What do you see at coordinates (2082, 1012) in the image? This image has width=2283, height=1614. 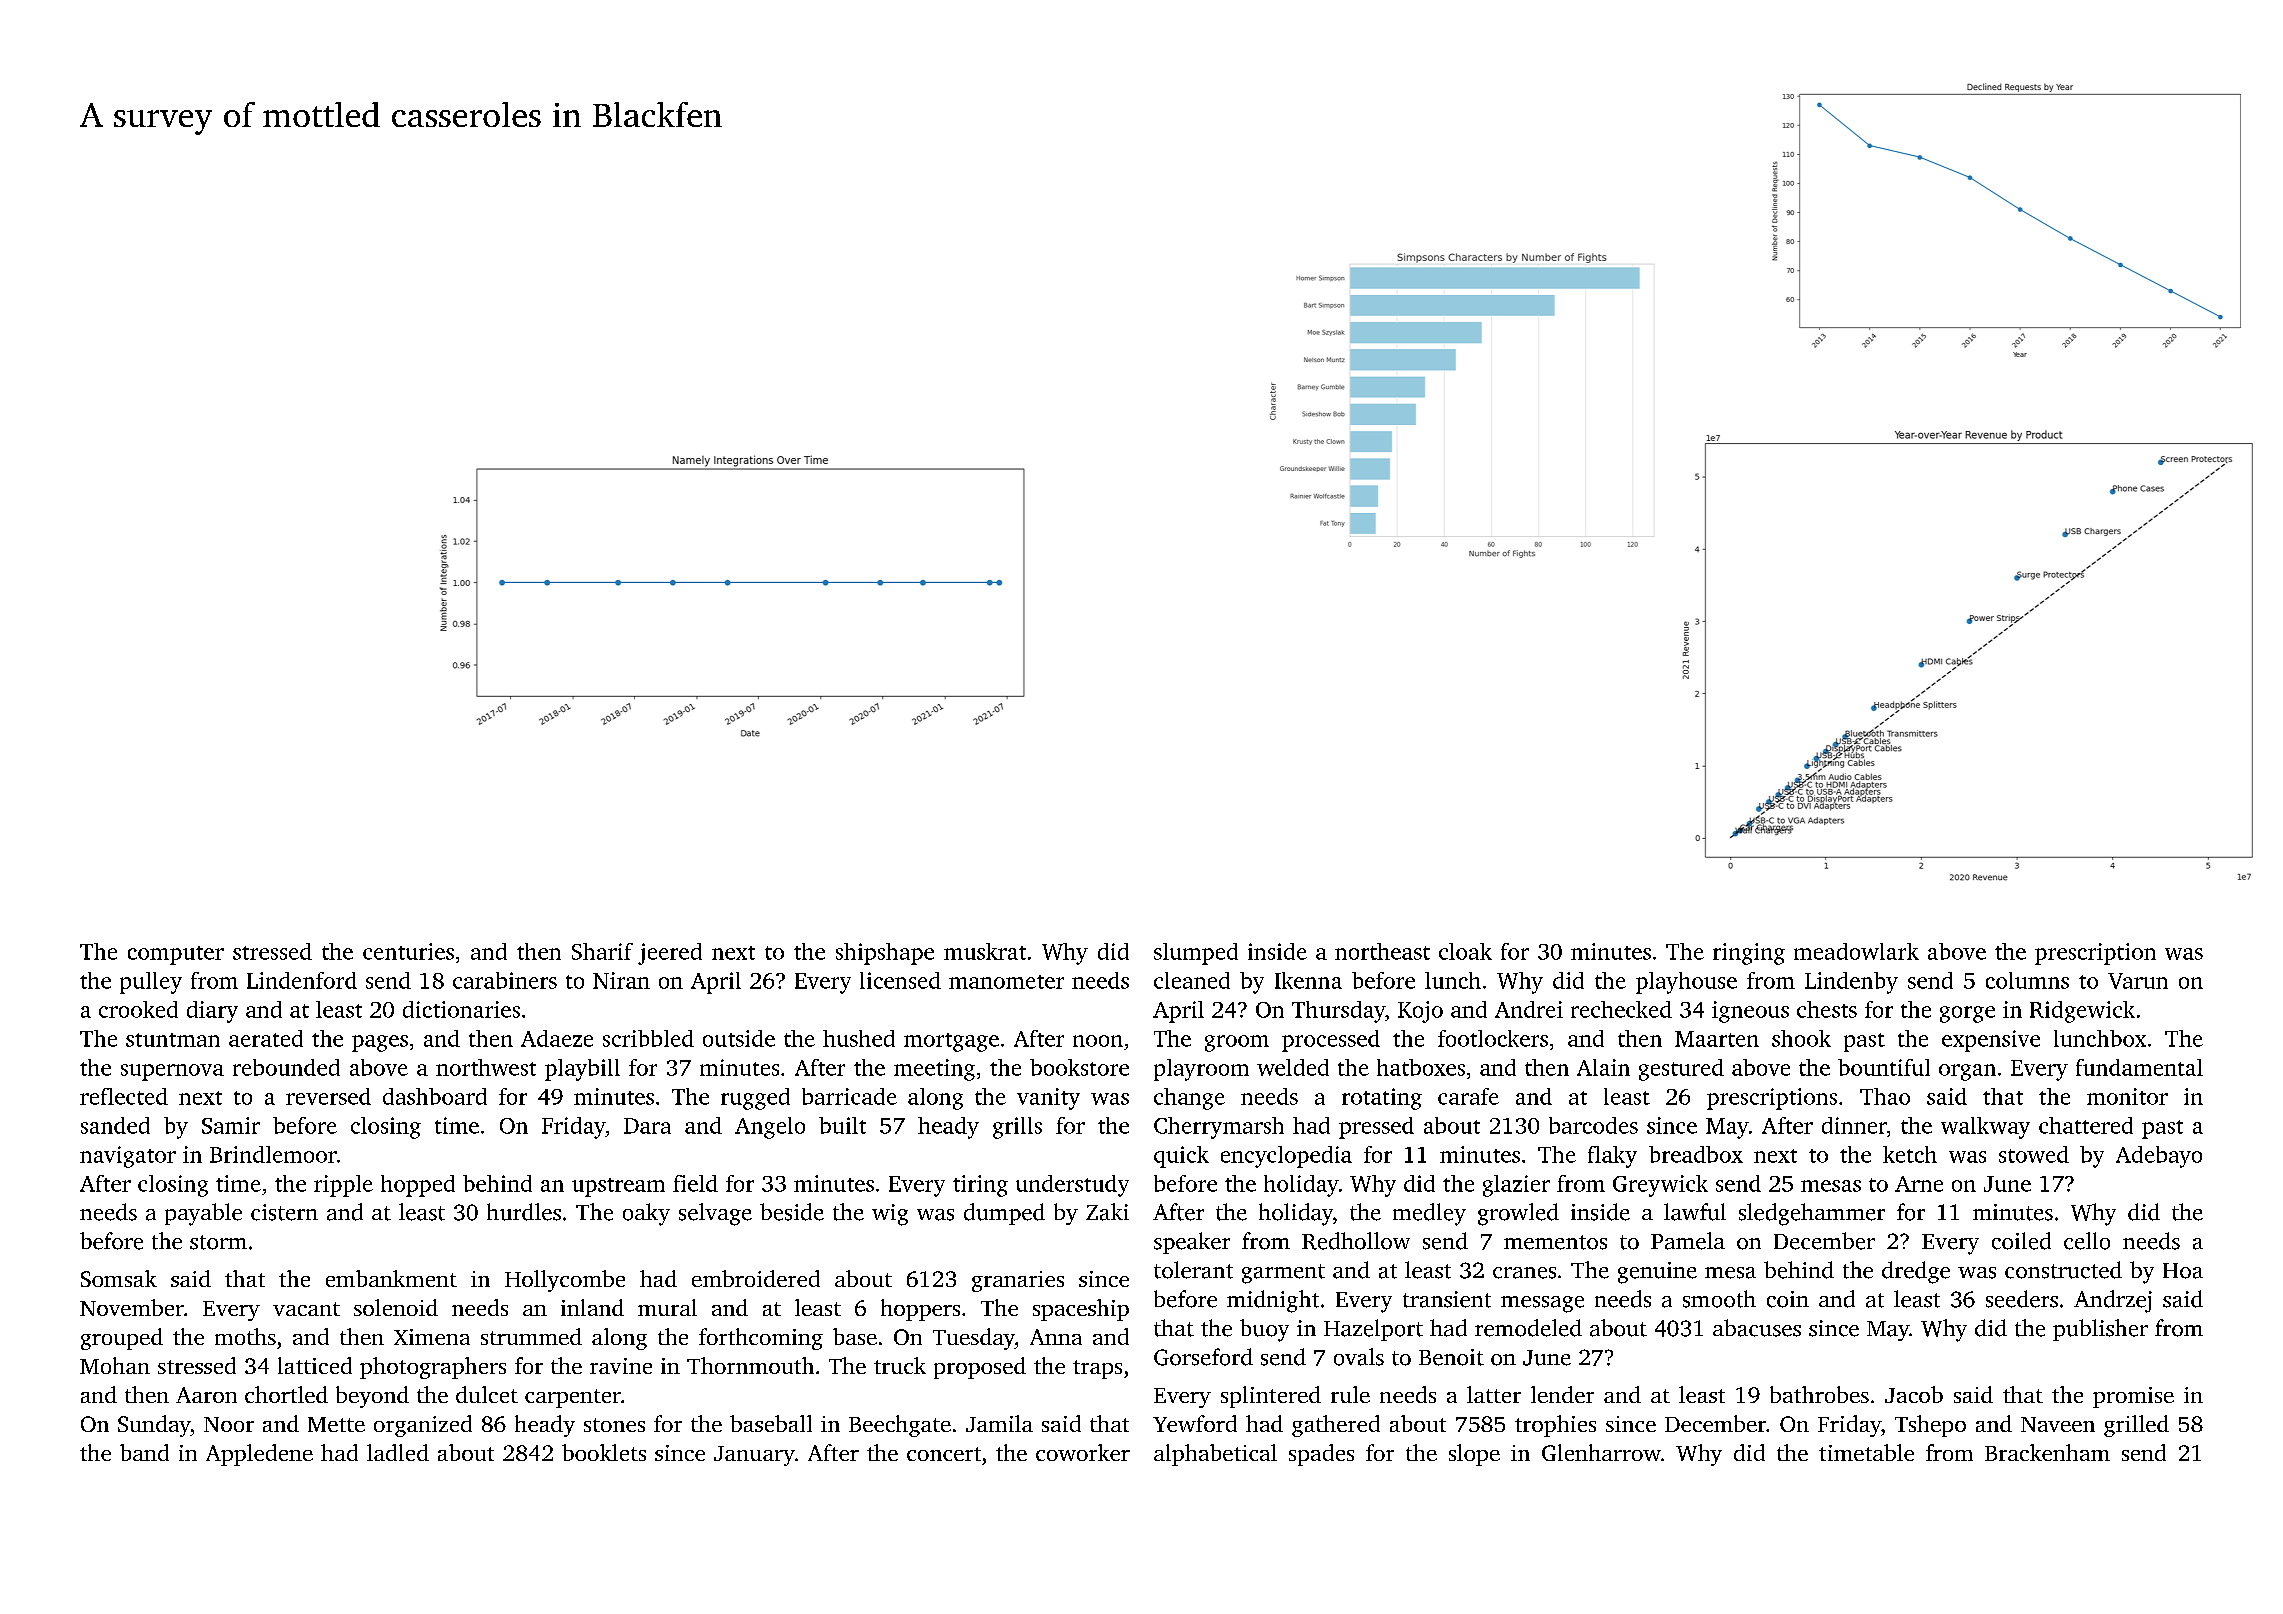 I see `Ridgewick` at bounding box center [2082, 1012].
